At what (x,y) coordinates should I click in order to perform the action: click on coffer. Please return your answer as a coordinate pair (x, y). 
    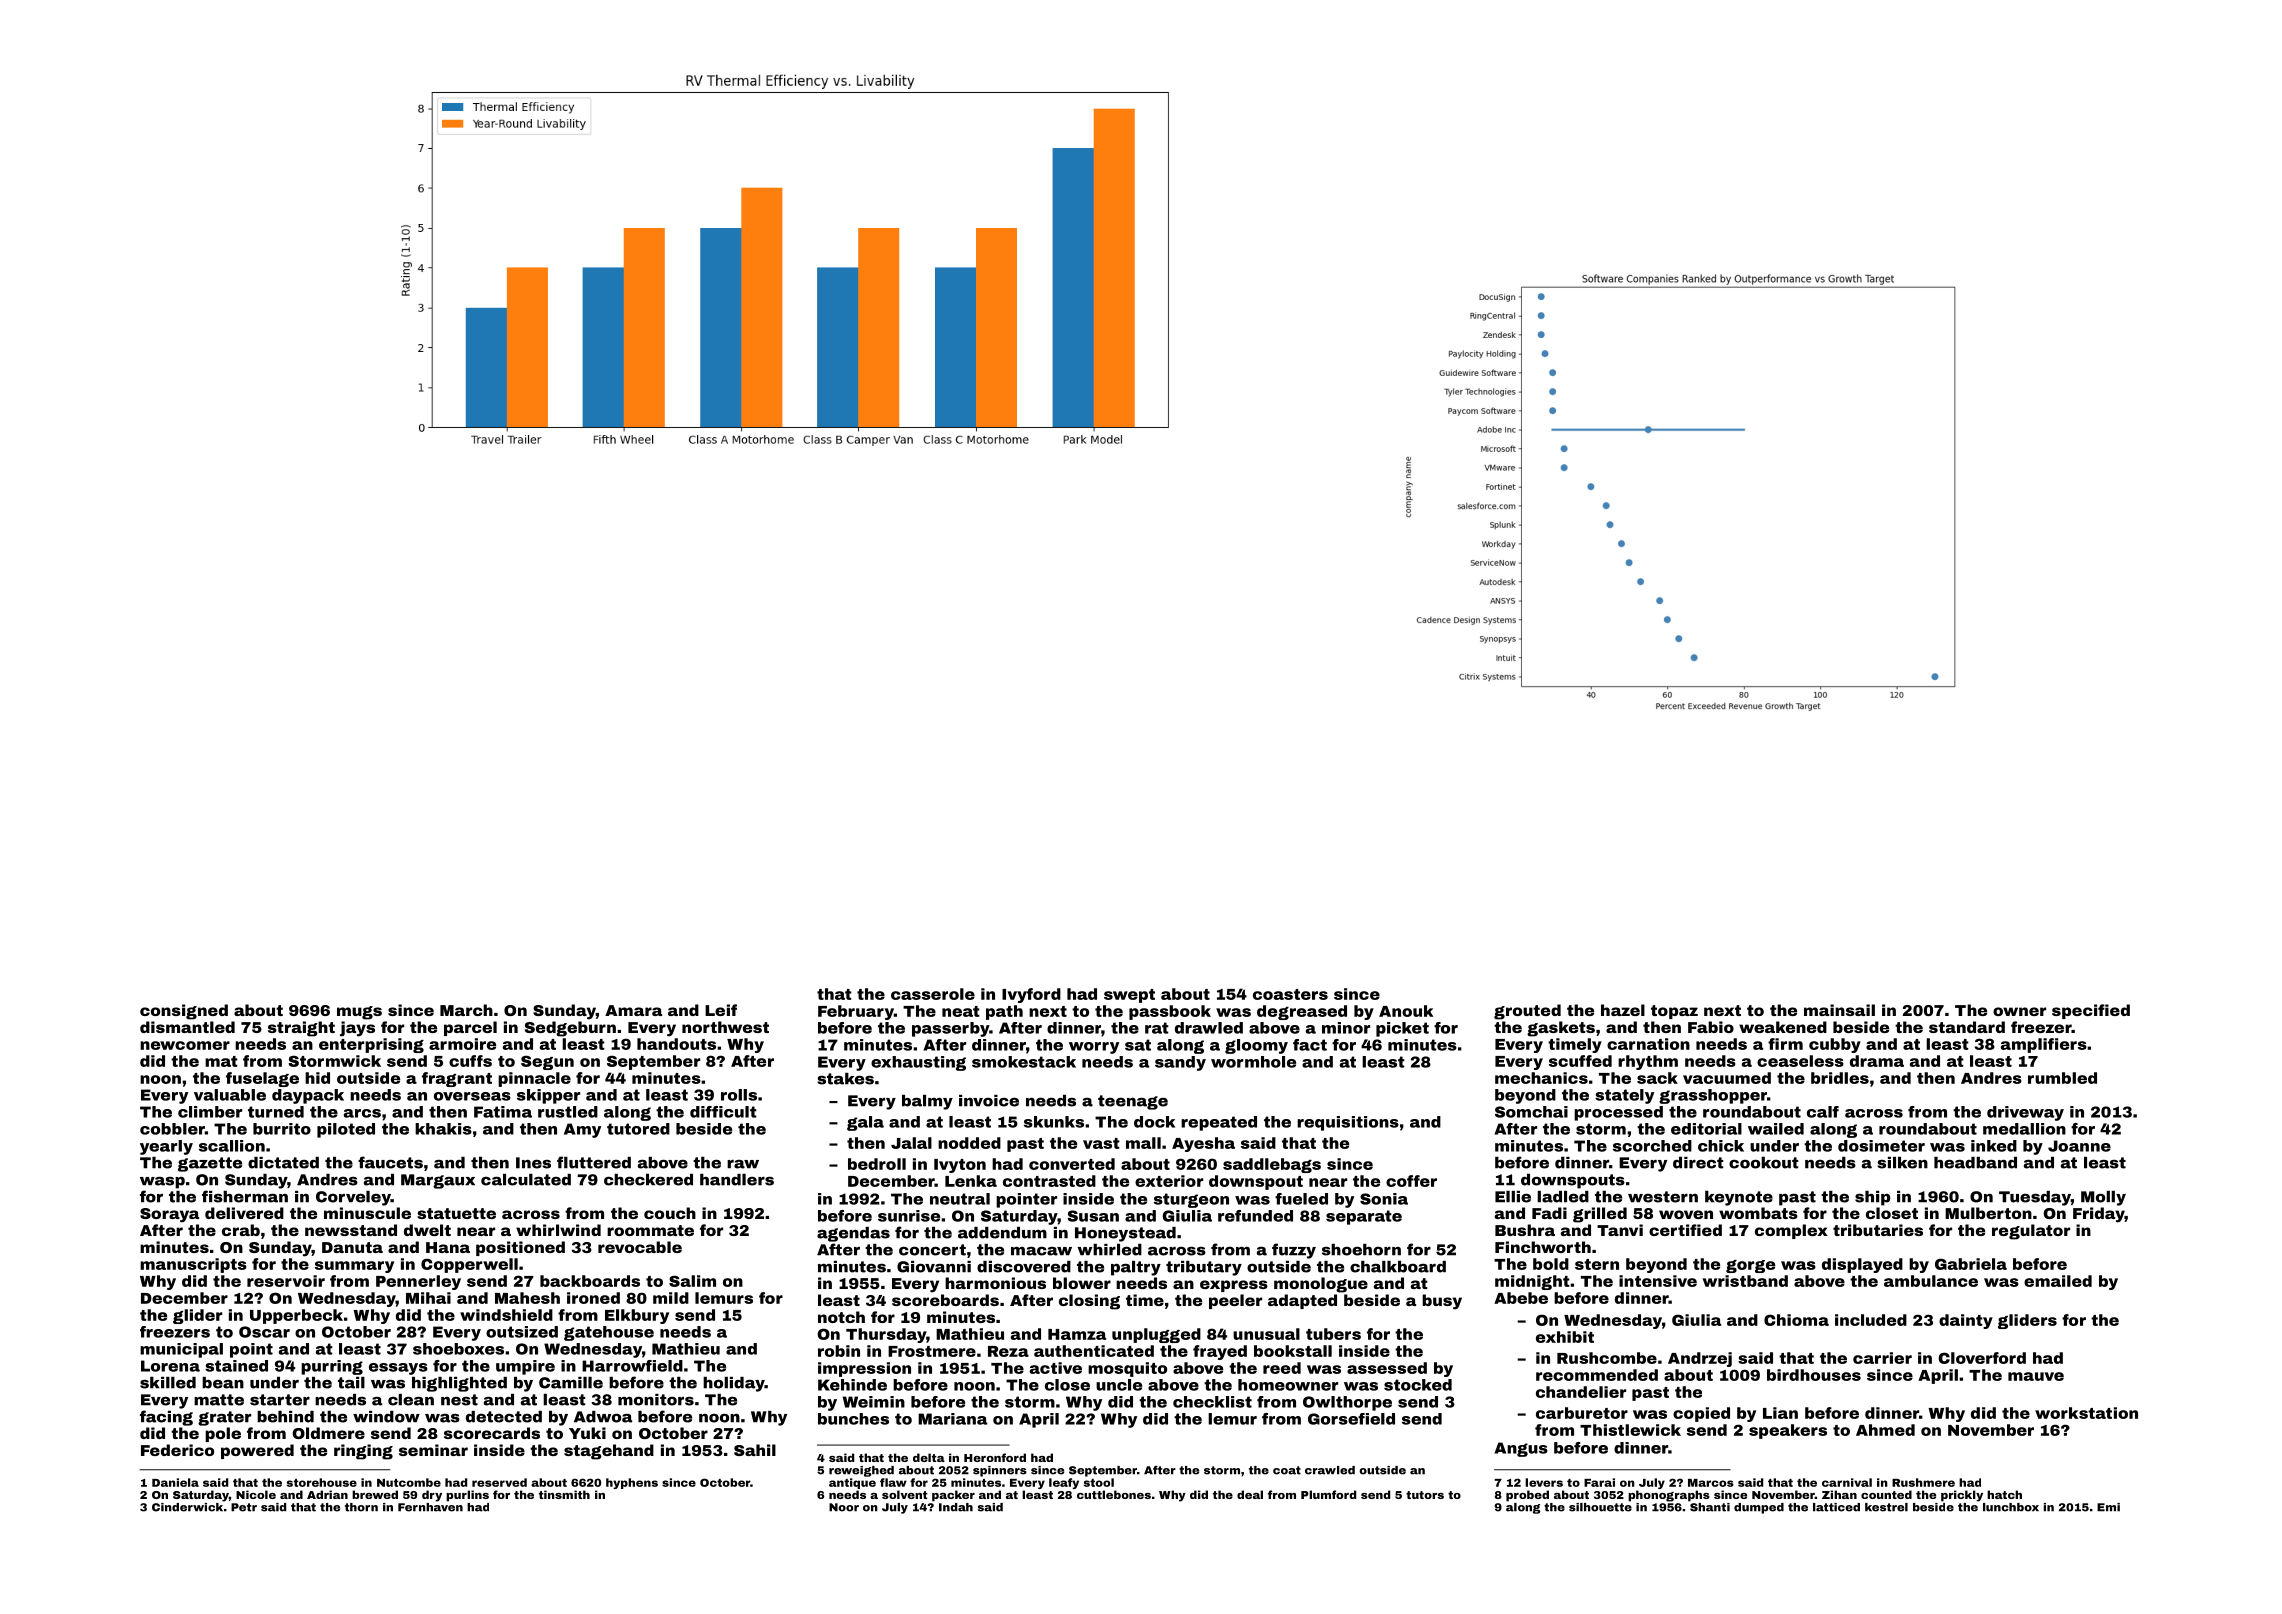
    Looking at the image, I should click on (1411, 1181).
